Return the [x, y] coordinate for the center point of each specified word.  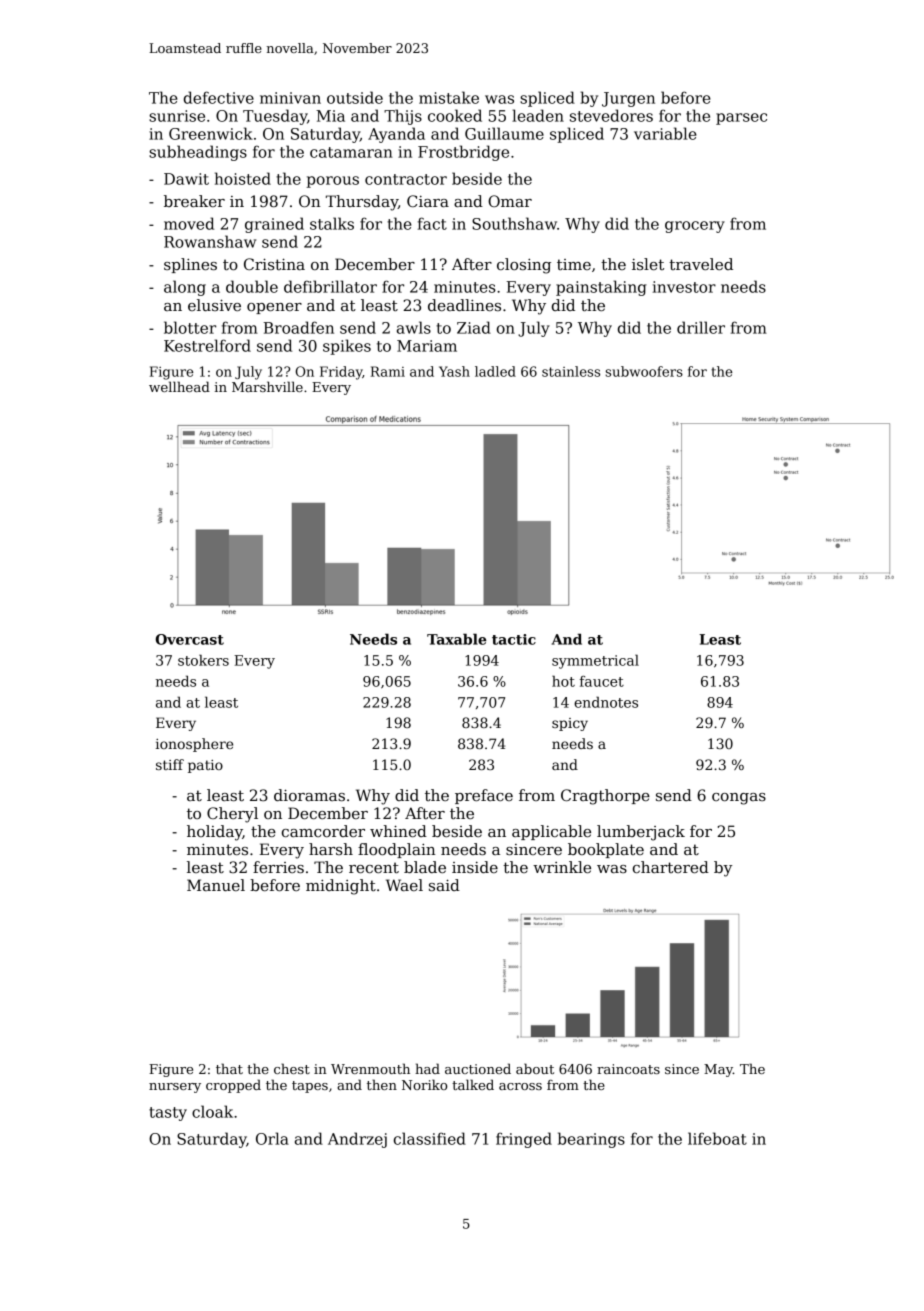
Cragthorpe [605, 797]
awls [414, 327]
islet [648, 264]
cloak [212, 1111]
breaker [194, 201]
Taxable [456, 639]
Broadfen [299, 327]
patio [205, 766]
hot [563, 681]
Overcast [189, 639]
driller [701, 327]
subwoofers [644, 371]
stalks [332, 223]
